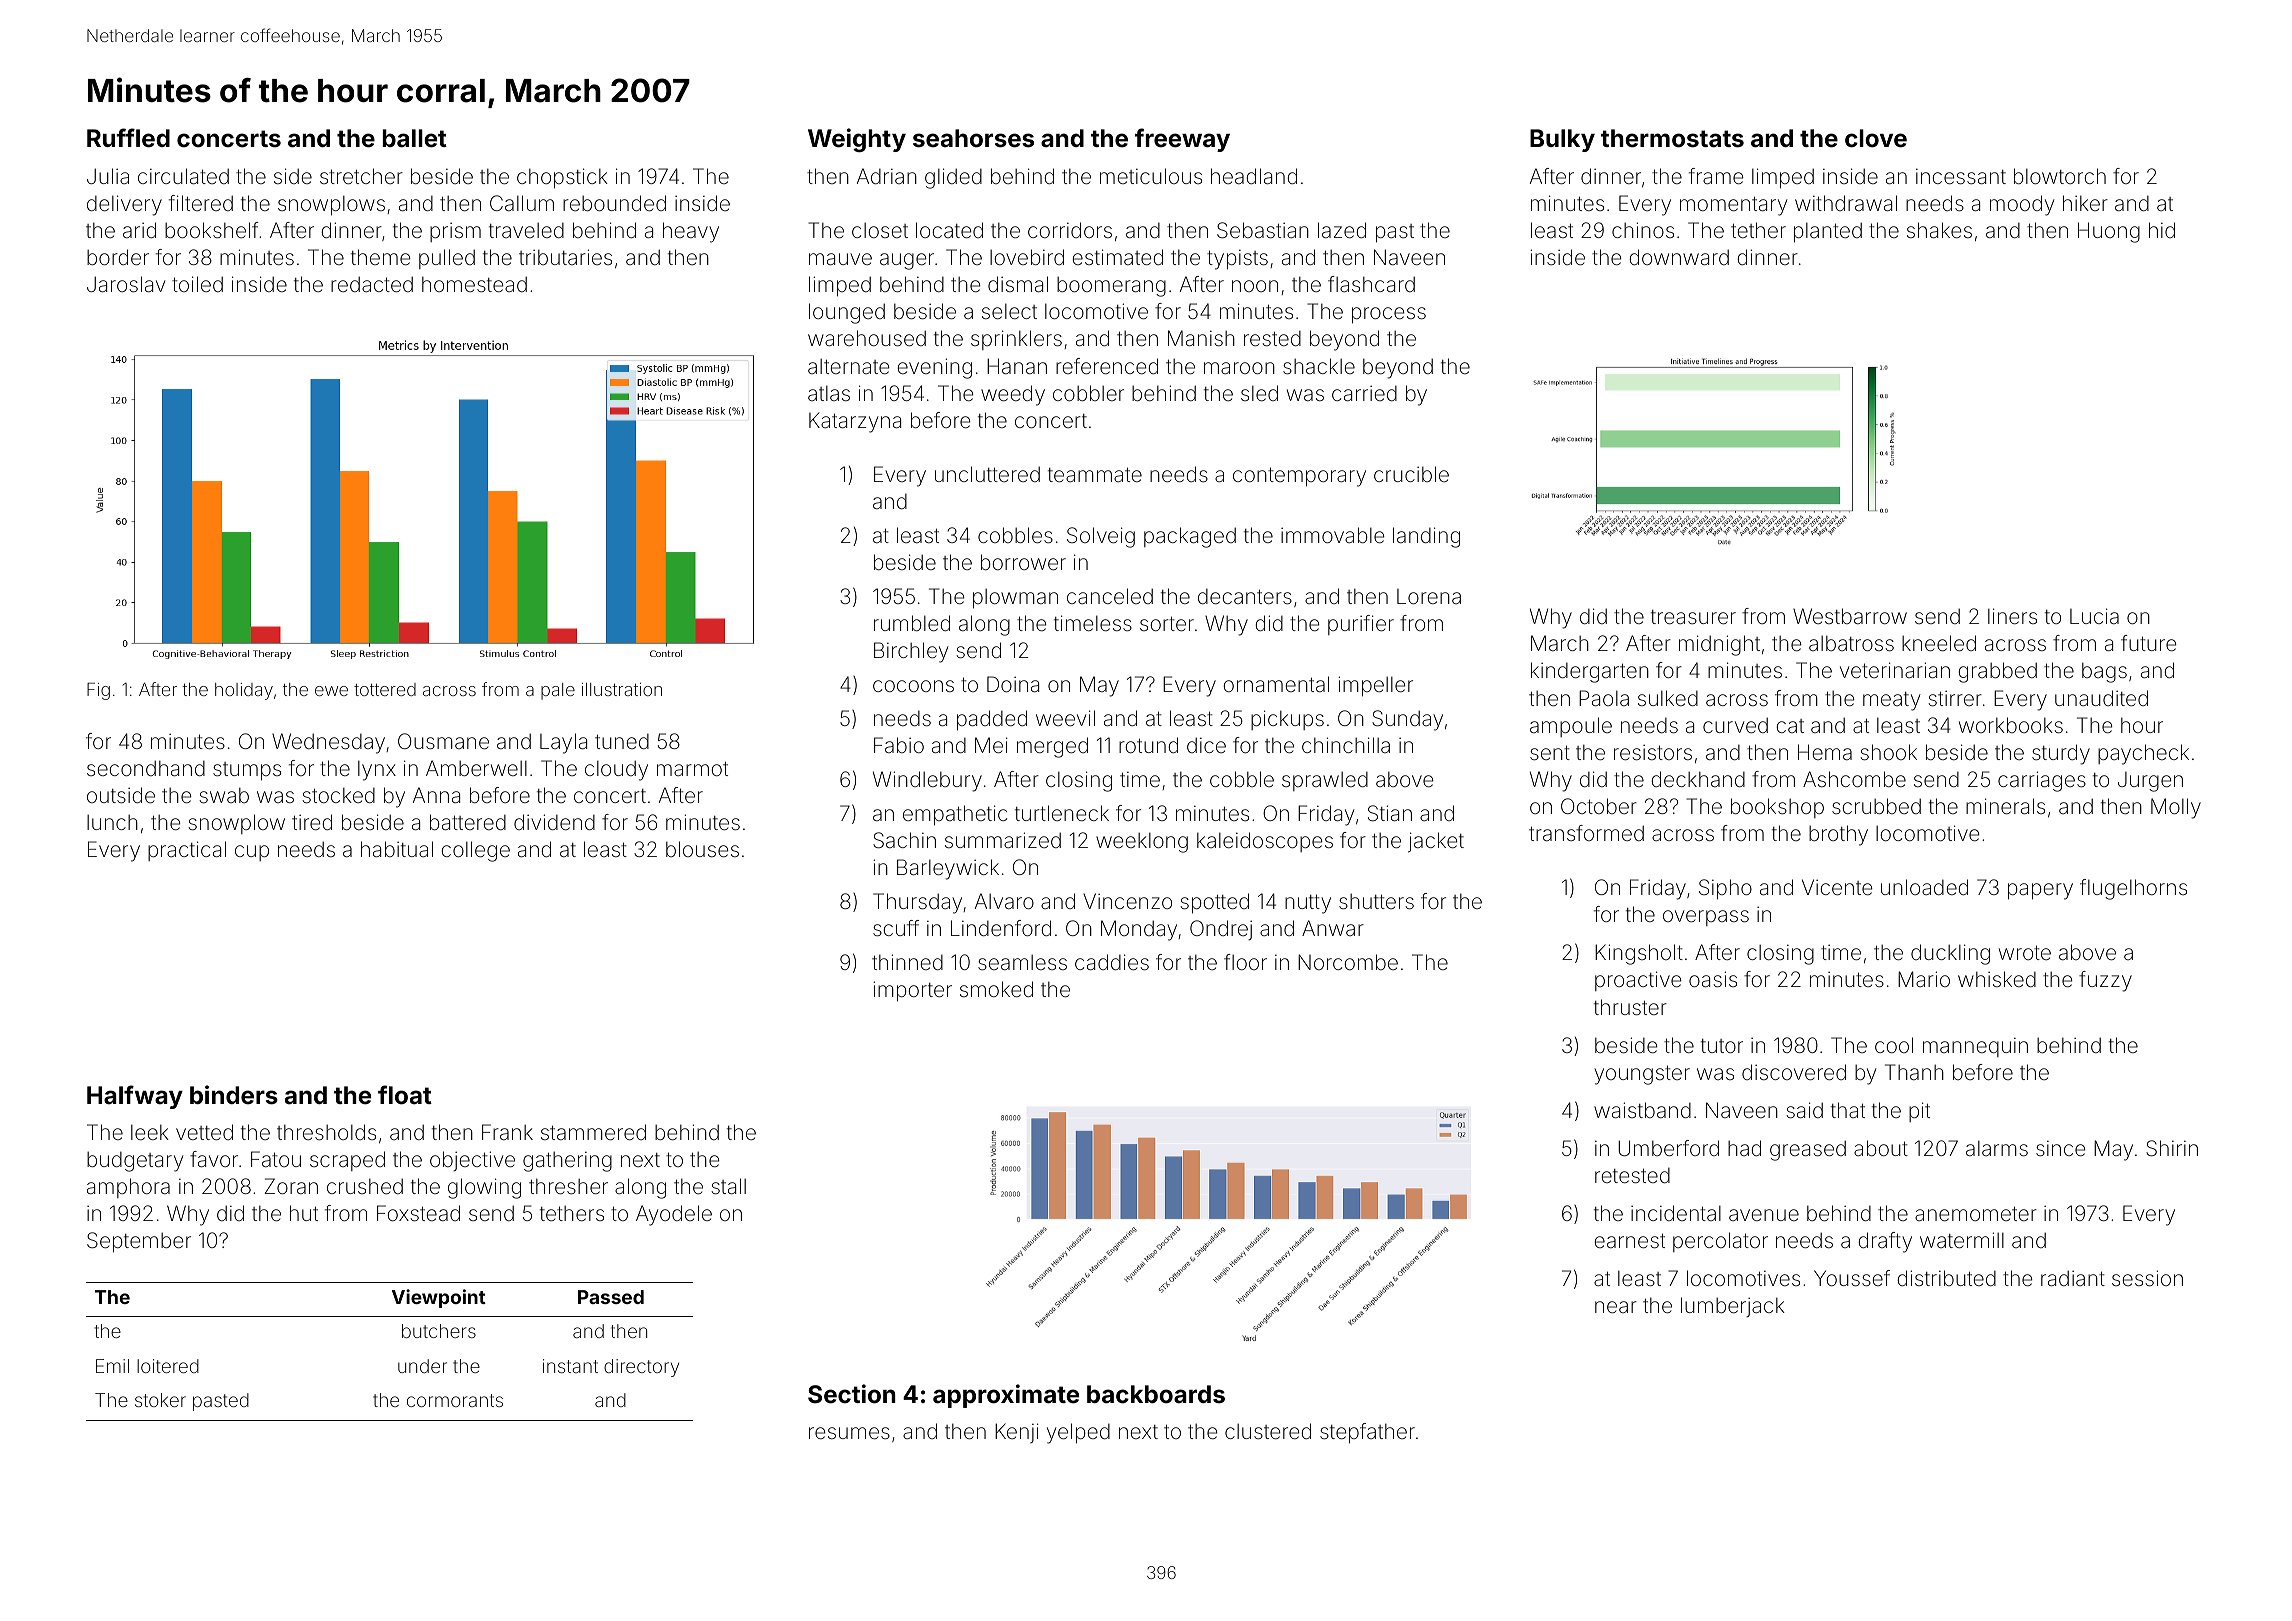  Describe the element at coordinates (1013, 395) in the image. I see `weedy` at that location.
